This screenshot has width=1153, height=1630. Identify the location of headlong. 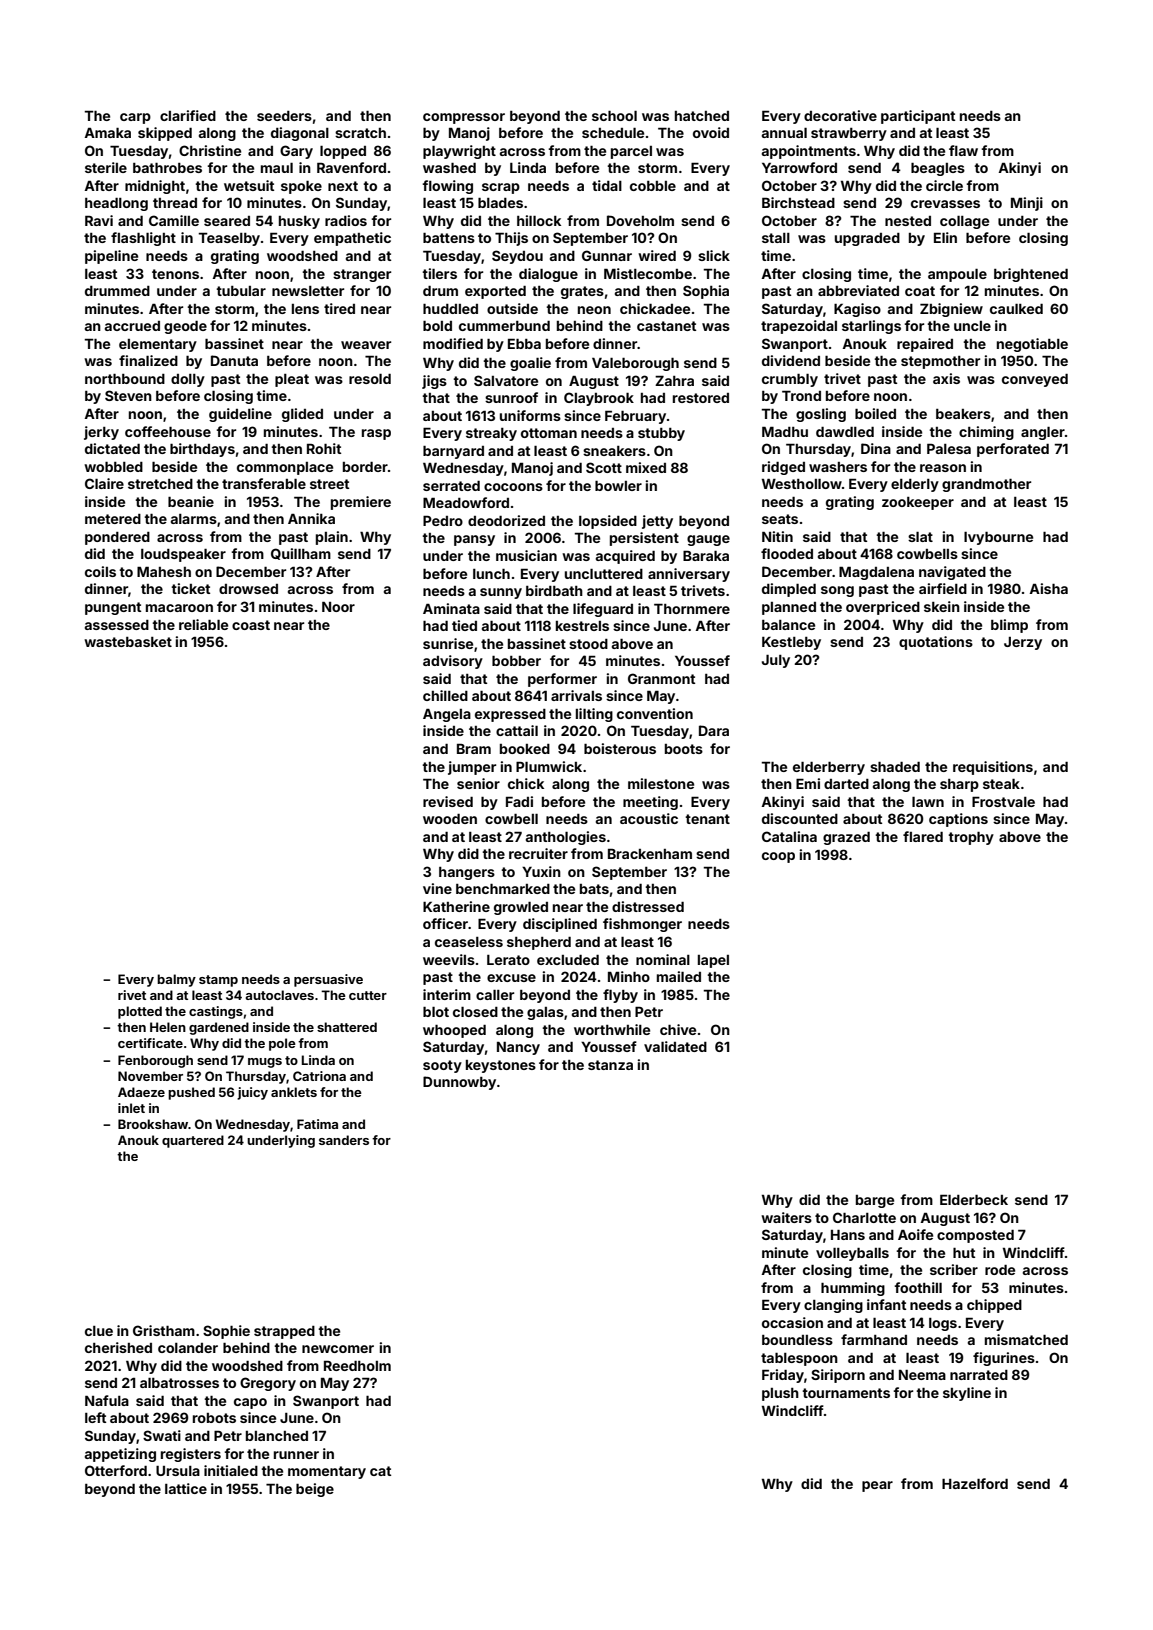
(116, 204).
